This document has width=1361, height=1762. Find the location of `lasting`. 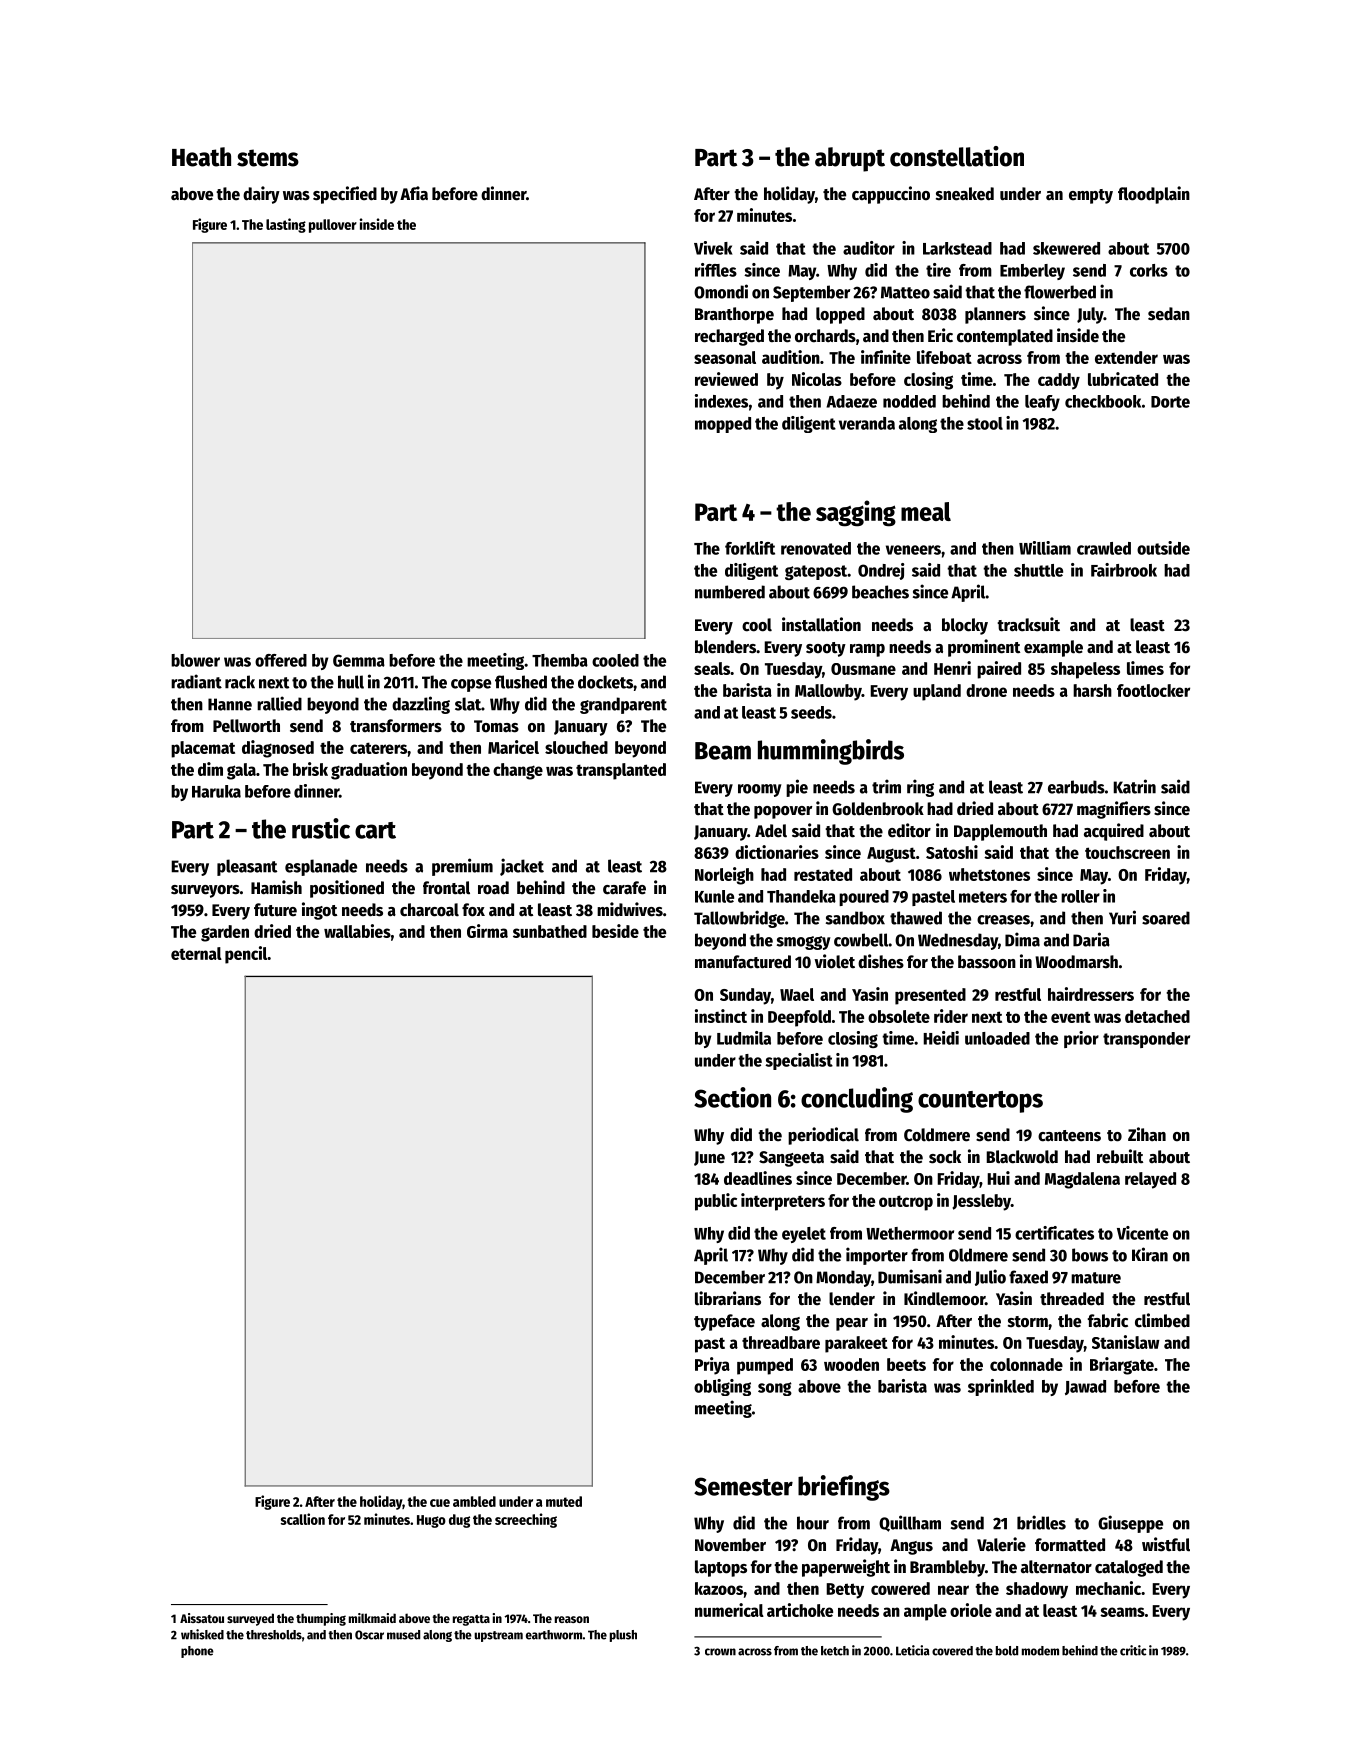

lasting is located at coordinates (286, 225).
